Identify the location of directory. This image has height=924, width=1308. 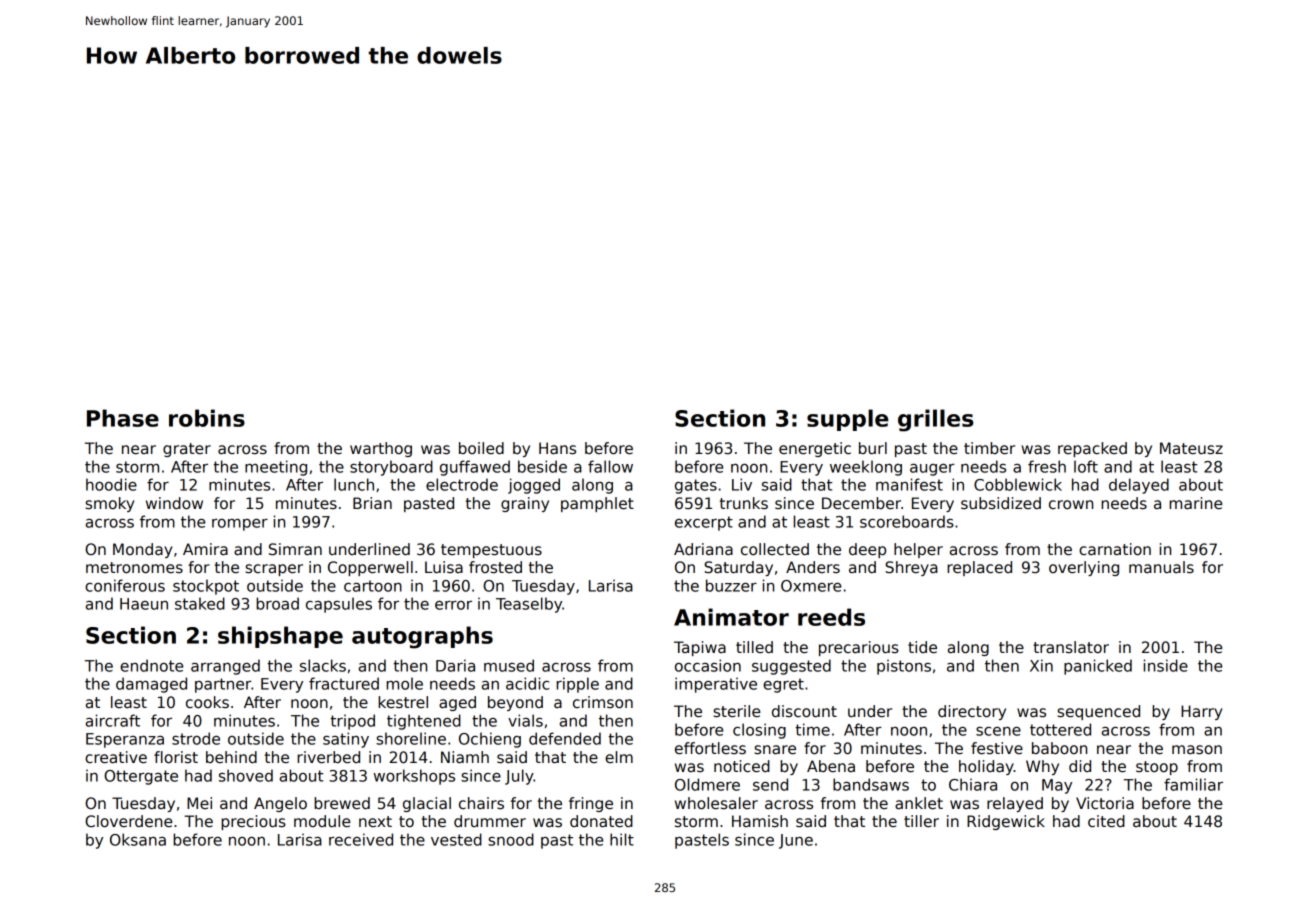
(972, 712).
